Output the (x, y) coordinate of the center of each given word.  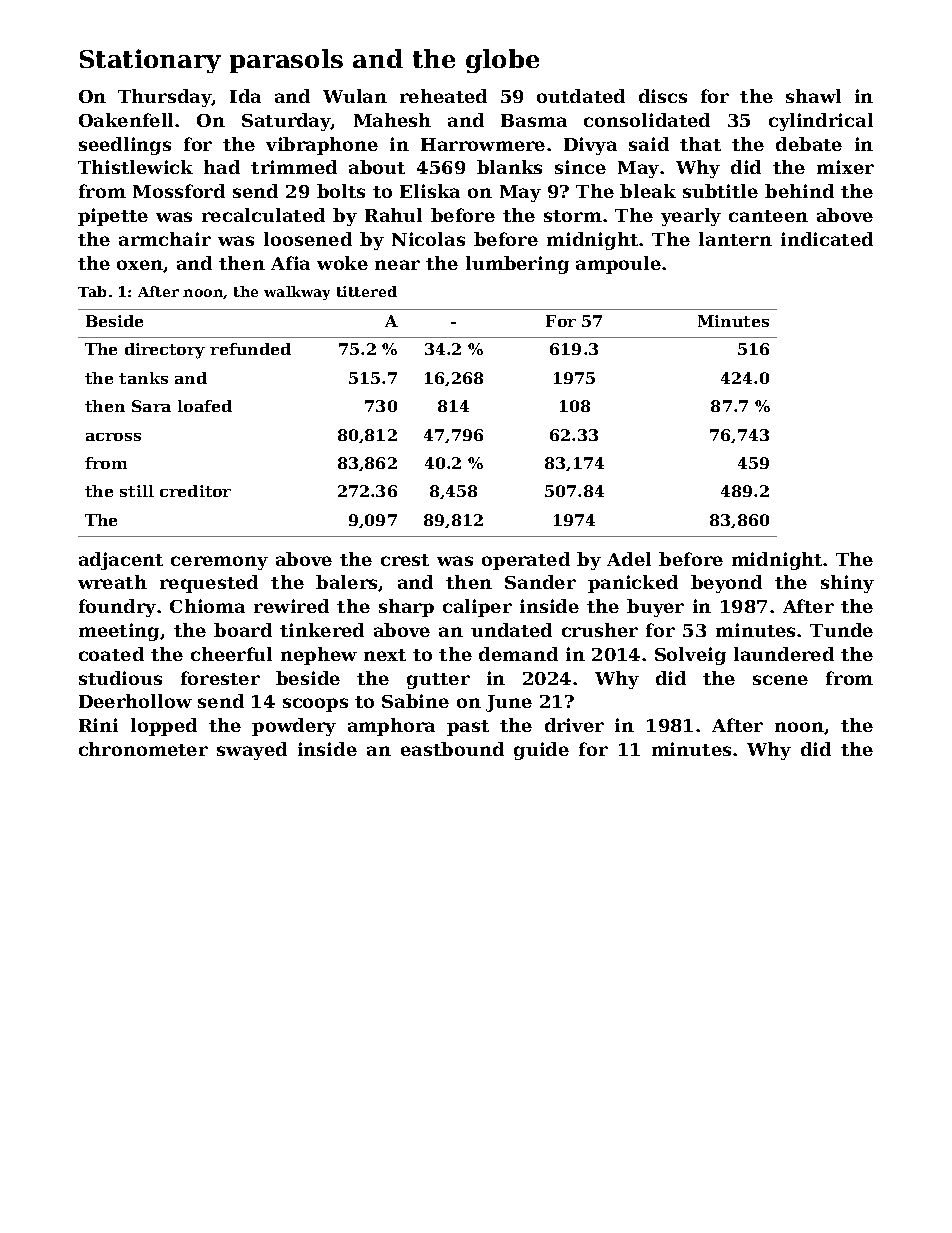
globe (502, 61)
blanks (509, 167)
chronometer (143, 749)
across (113, 437)
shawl (813, 96)
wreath (112, 582)
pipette (113, 217)
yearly (691, 217)
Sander (540, 582)
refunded (250, 349)
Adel (629, 559)
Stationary (150, 61)
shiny (847, 584)
